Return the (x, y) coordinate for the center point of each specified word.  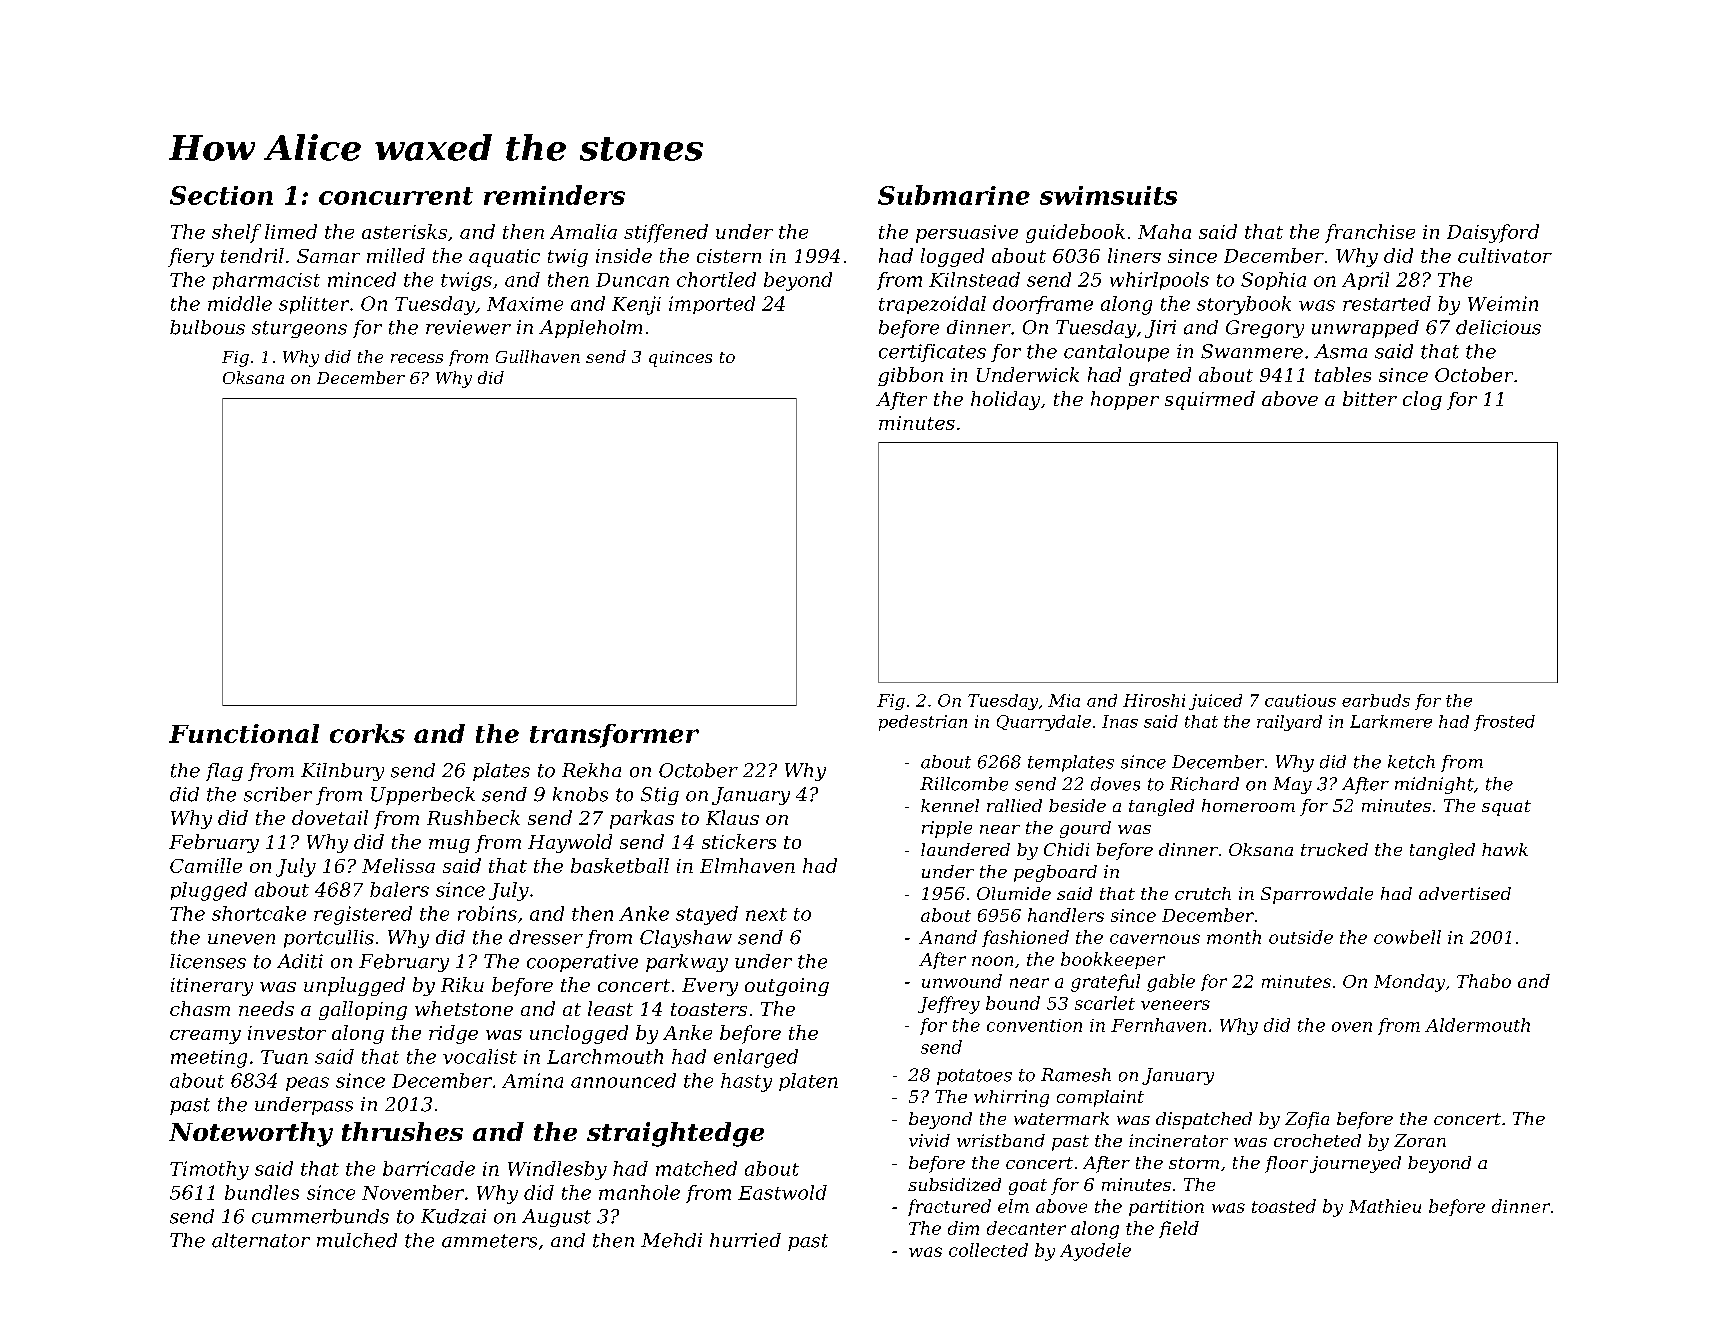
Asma (1340, 351)
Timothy (209, 1170)
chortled (716, 279)
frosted (1504, 723)
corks (367, 733)
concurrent (396, 196)
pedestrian (923, 723)
